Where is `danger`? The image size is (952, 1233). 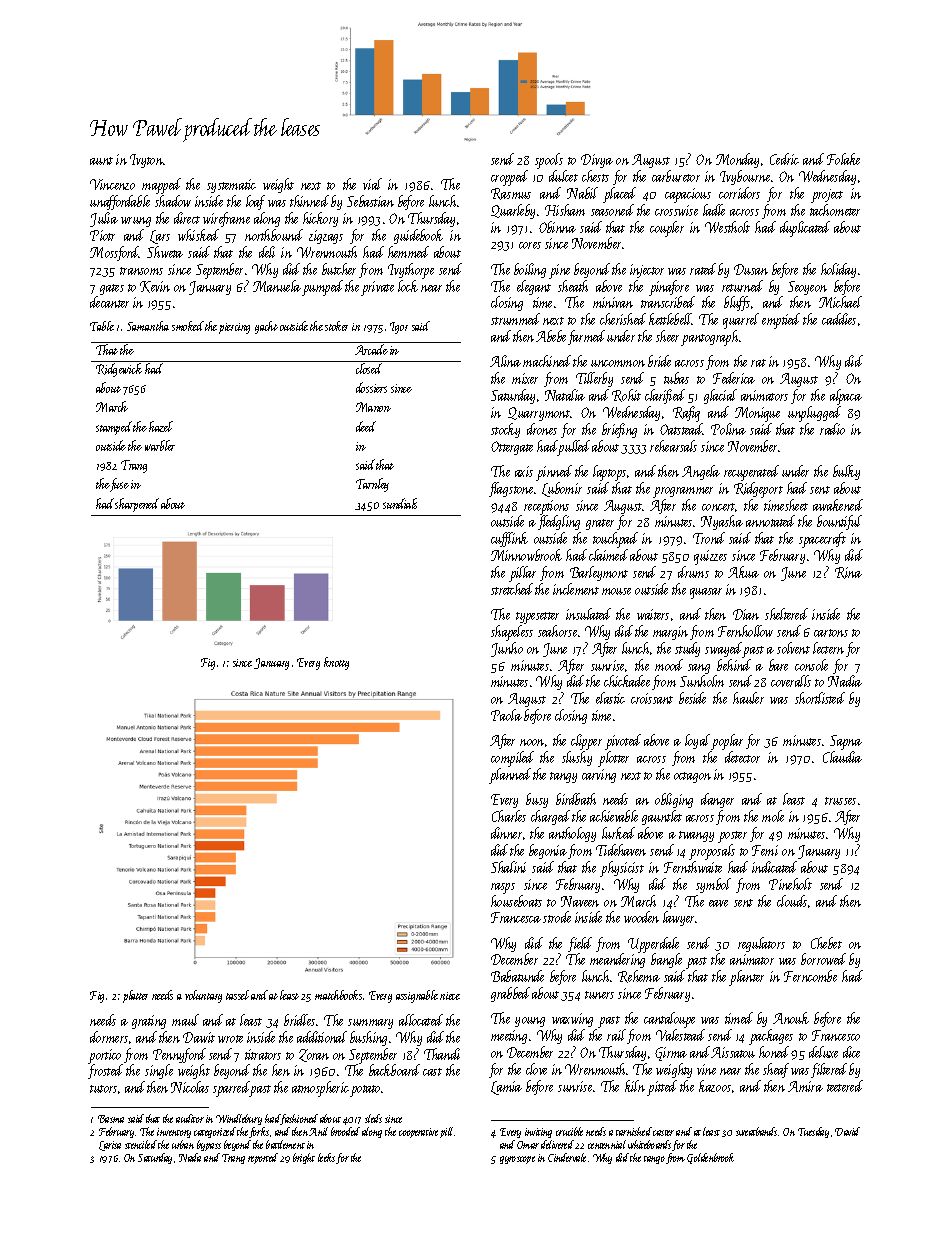 danger is located at coordinates (717, 800).
